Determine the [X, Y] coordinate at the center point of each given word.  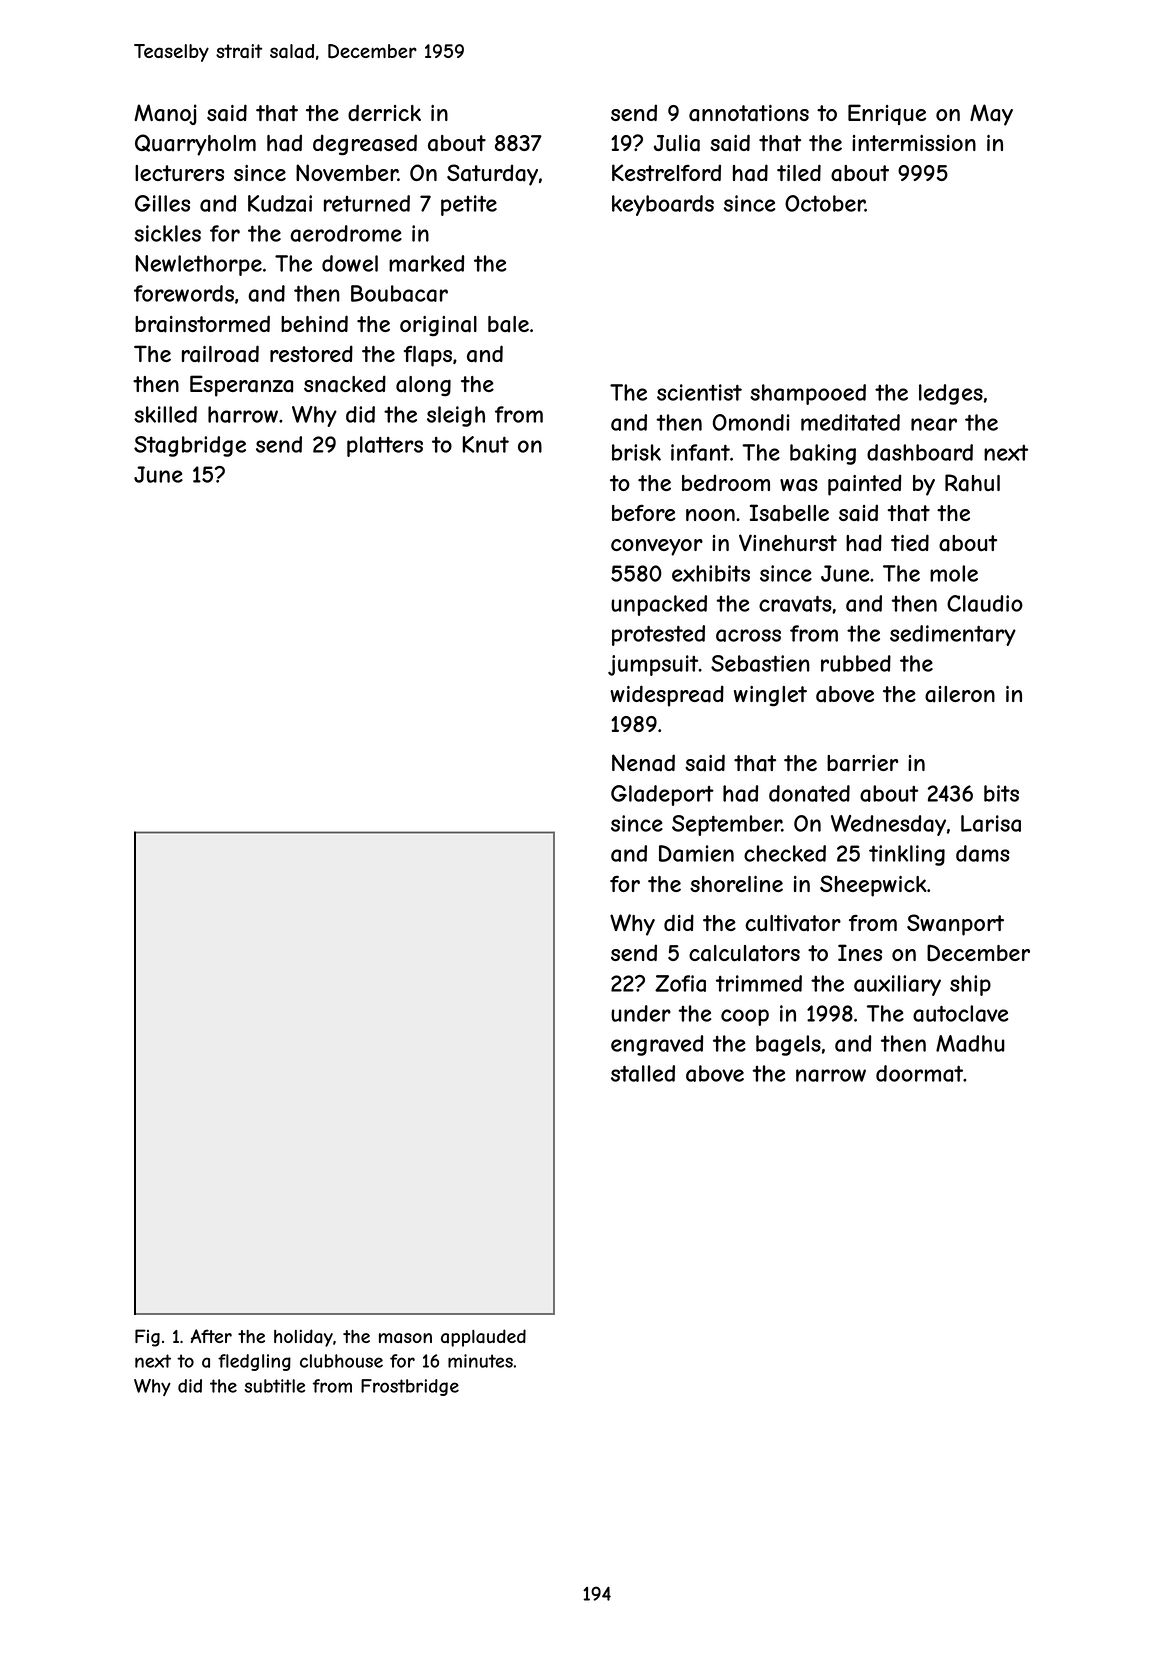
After [211, 1336]
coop [745, 1017]
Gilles [162, 203]
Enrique [887, 114]
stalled [643, 1073]
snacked [345, 384]
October [825, 203]
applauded [483, 1338]
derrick [384, 112]
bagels [788, 1045]
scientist [699, 392]
